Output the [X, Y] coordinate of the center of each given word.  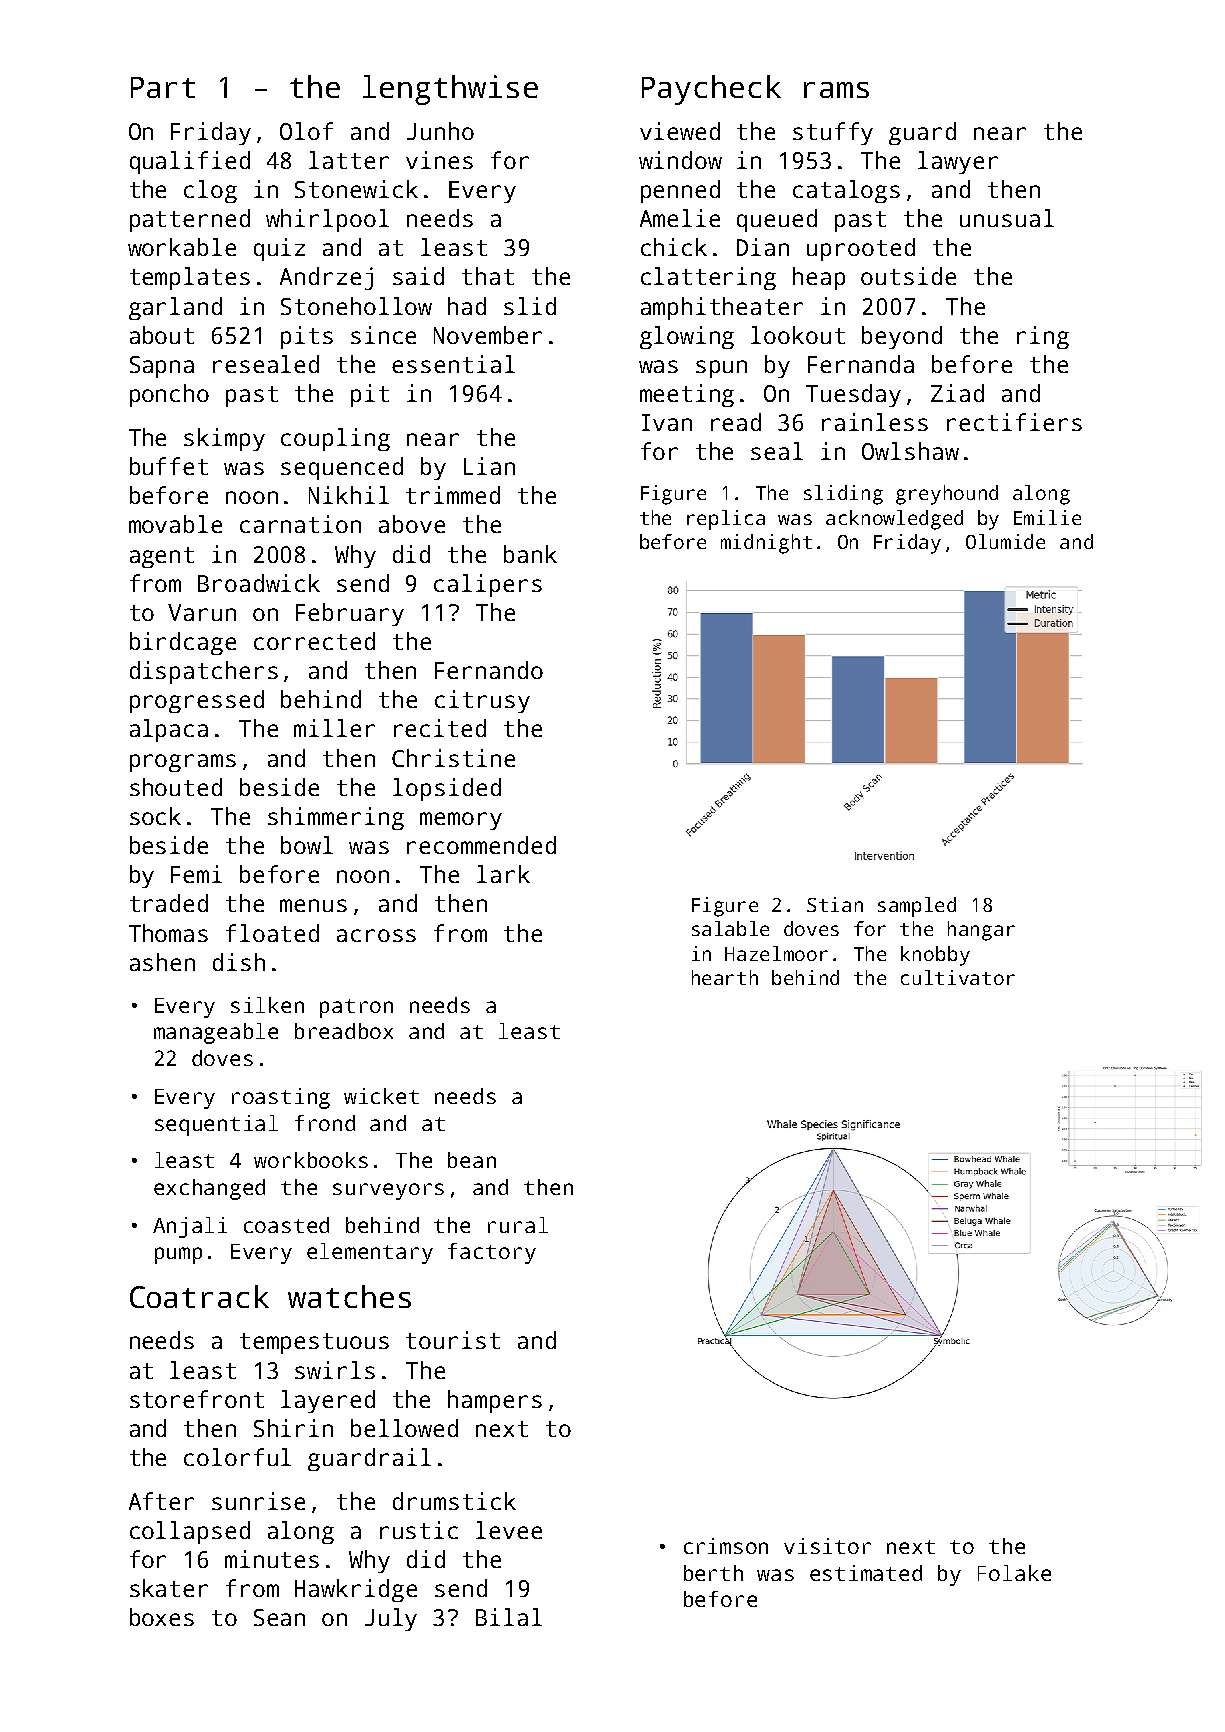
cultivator [958, 977]
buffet [169, 466]
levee [509, 1530]
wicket [381, 1096]
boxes [162, 1617]
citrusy [482, 701]
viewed [680, 131]
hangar [981, 931]
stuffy [833, 133]
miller [334, 728]
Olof [306, 131]
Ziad [957, 393]
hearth [725, 977]
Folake [1014, 1573]
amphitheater [722, 308]
